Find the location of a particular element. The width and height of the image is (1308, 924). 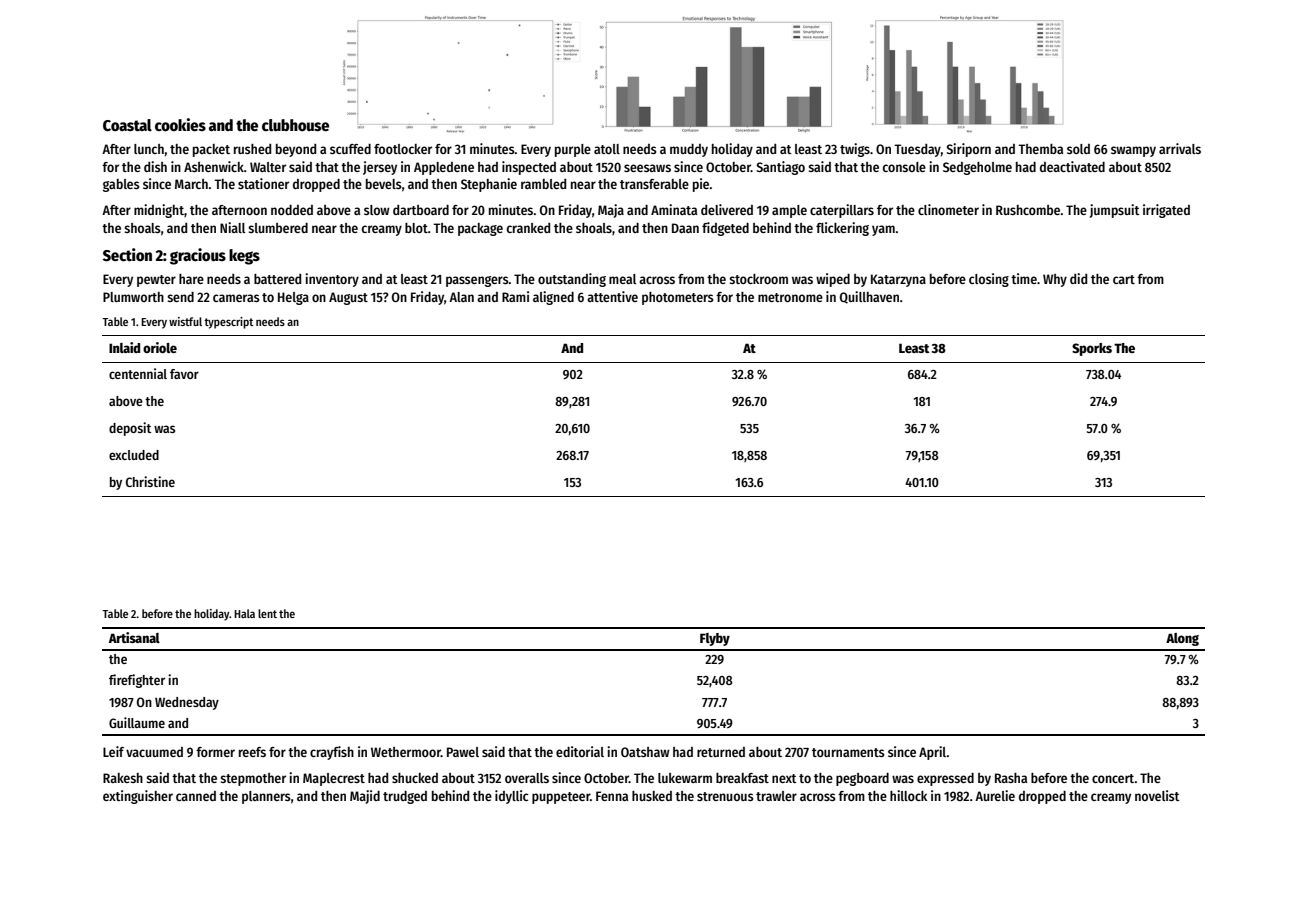

photometers is located at coordinates (678, 298).
